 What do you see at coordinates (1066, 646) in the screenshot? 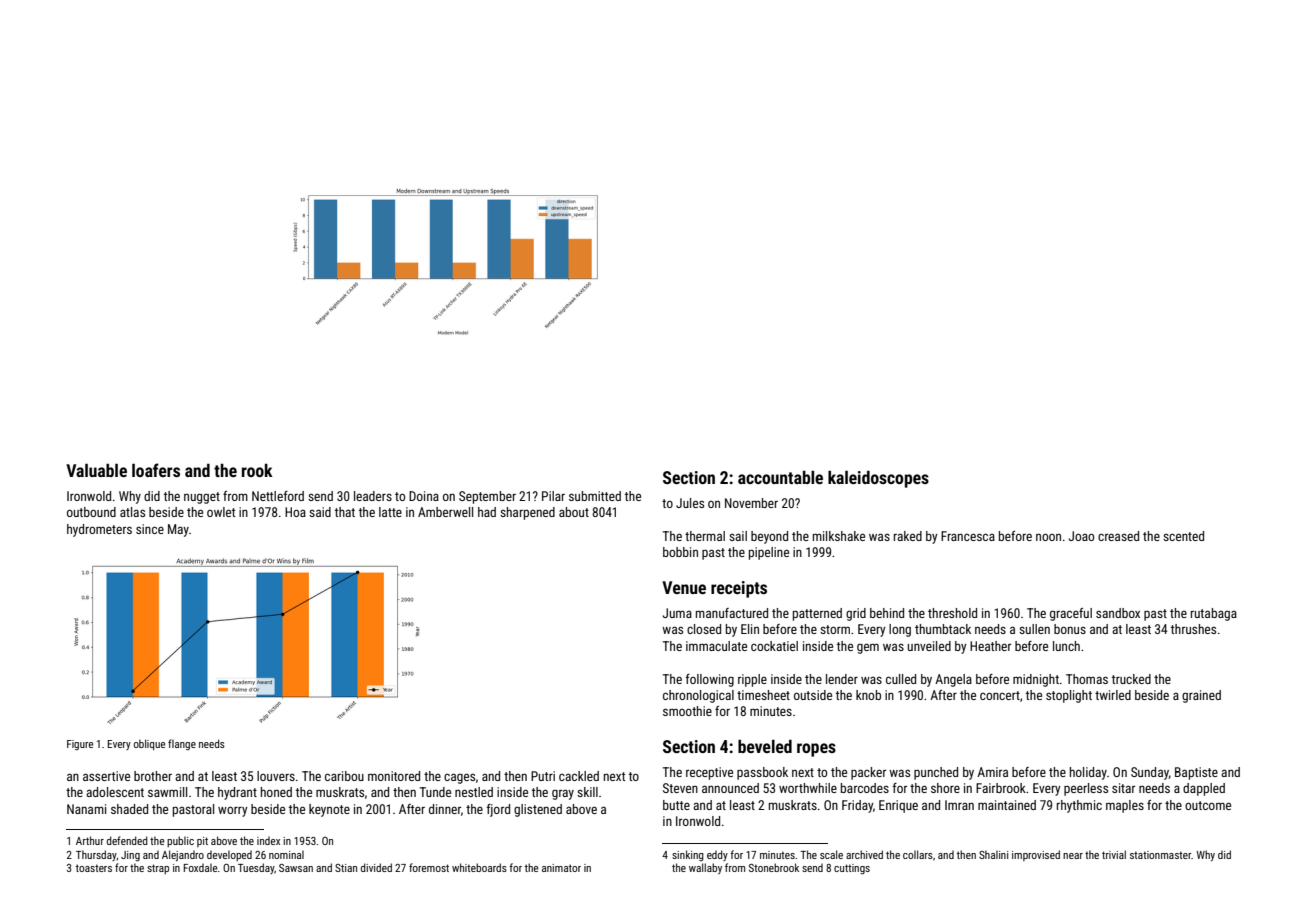
I see `lunch` at bounding box center [1066, 646].
